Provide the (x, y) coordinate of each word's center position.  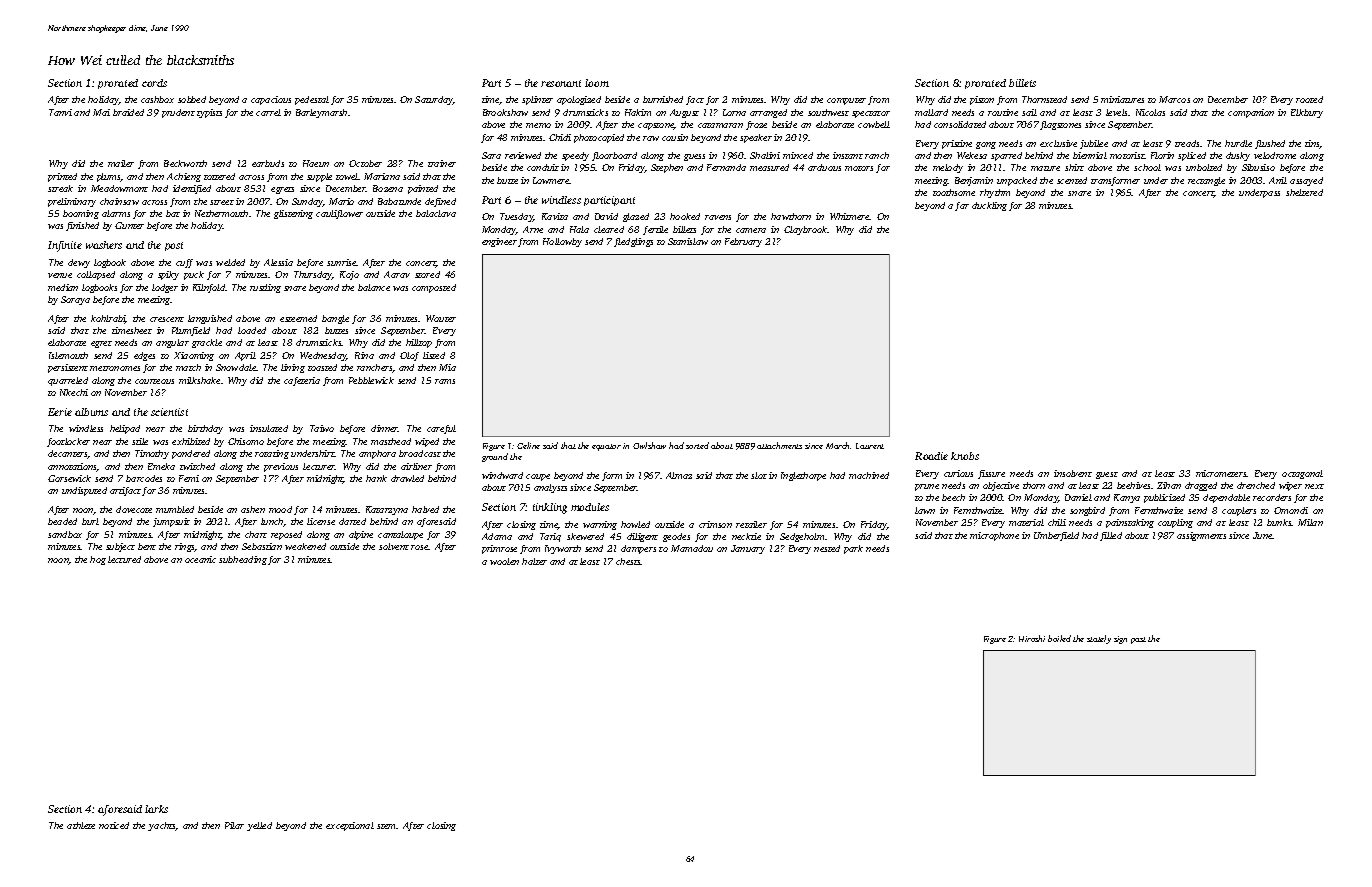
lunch (272, 522)
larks (156, 809)
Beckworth (185, 163)
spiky (168, 275)
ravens (718, 217)
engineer (499, 242)
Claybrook (806, 230)
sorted (697, 445)
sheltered (1304, 192)
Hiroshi (1032, 638)
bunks (1279, 522)
